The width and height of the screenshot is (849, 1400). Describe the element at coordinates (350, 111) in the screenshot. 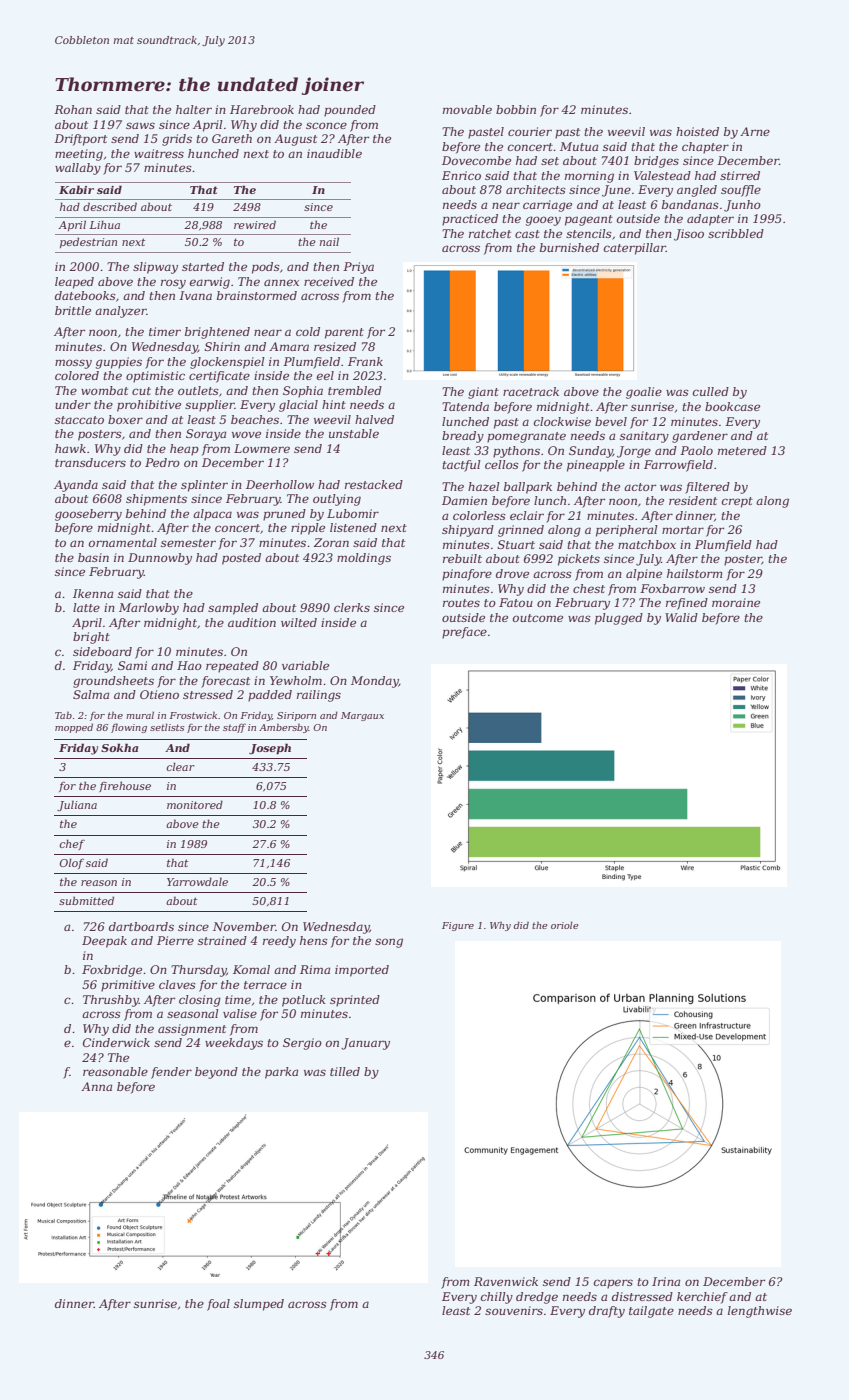

I see `pounded` at that location.
